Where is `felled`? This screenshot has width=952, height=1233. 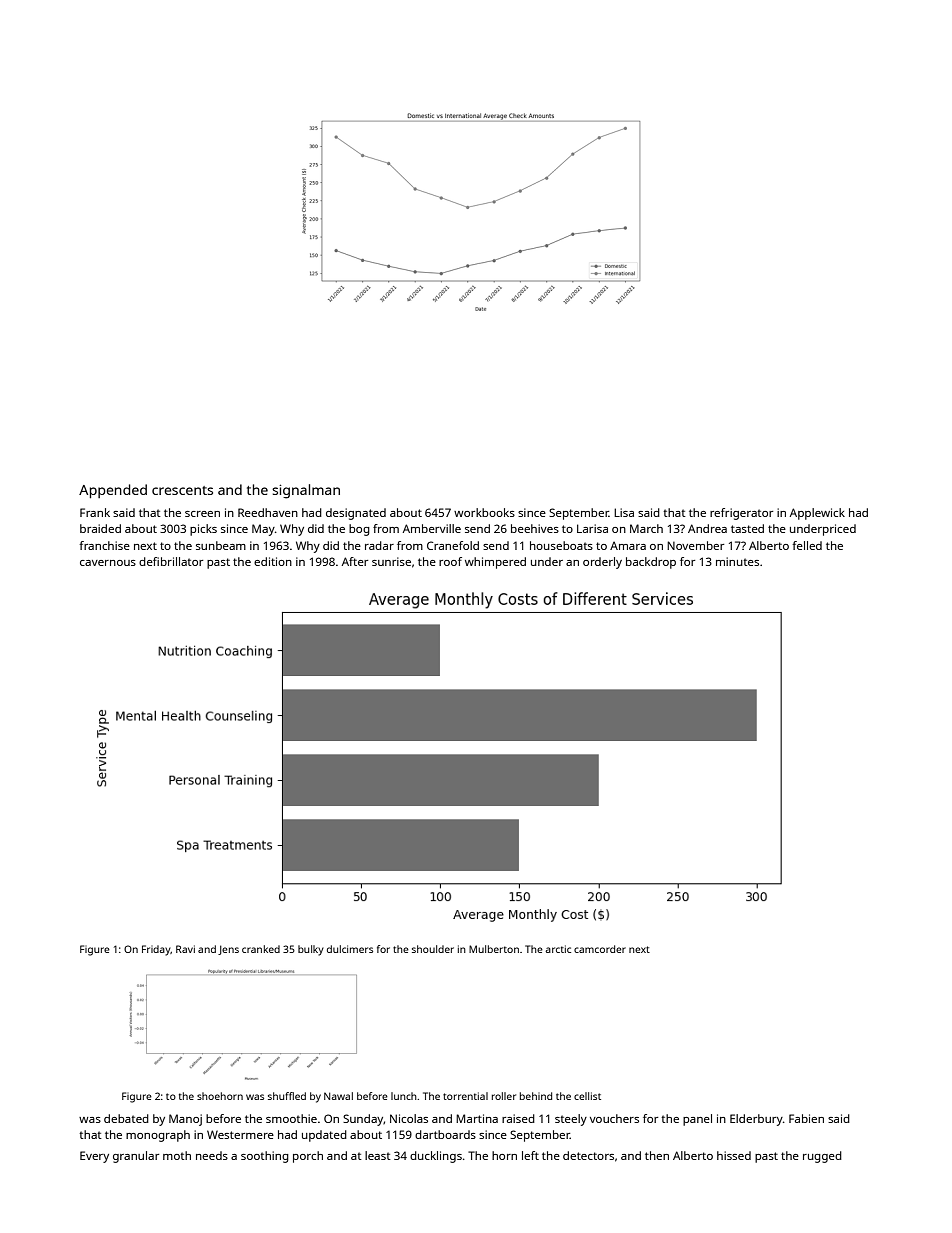
felled is located at coordinates (807, 545).
